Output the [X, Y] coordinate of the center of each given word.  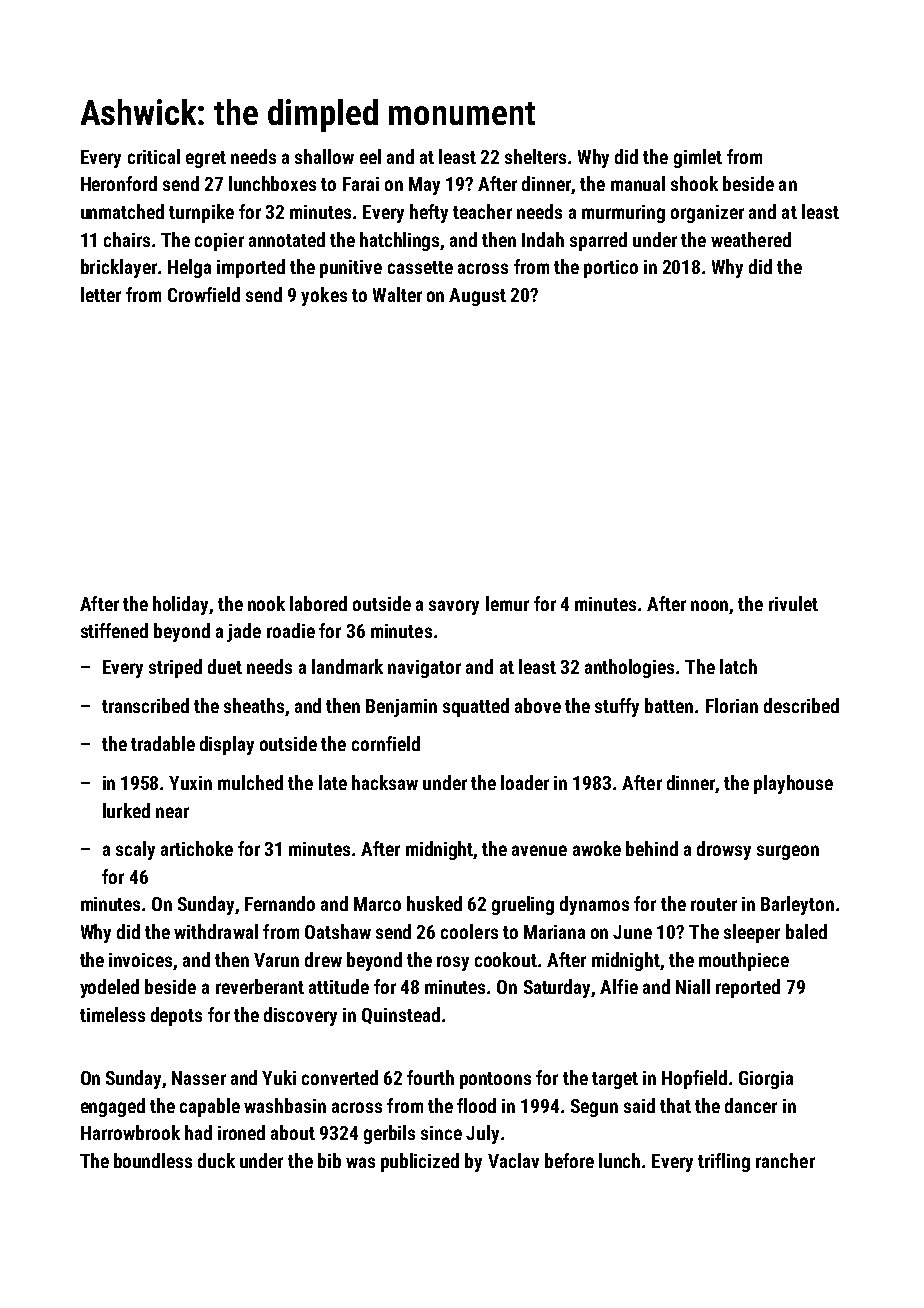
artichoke [197, 848]
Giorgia [766, 1080]
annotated [287, 239]
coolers [469, 931]
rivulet [793, 603]
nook [266, 603]
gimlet [698, 158]
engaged [113, 1107]
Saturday [558, 988]
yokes [324, 296]
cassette [420, 267]
